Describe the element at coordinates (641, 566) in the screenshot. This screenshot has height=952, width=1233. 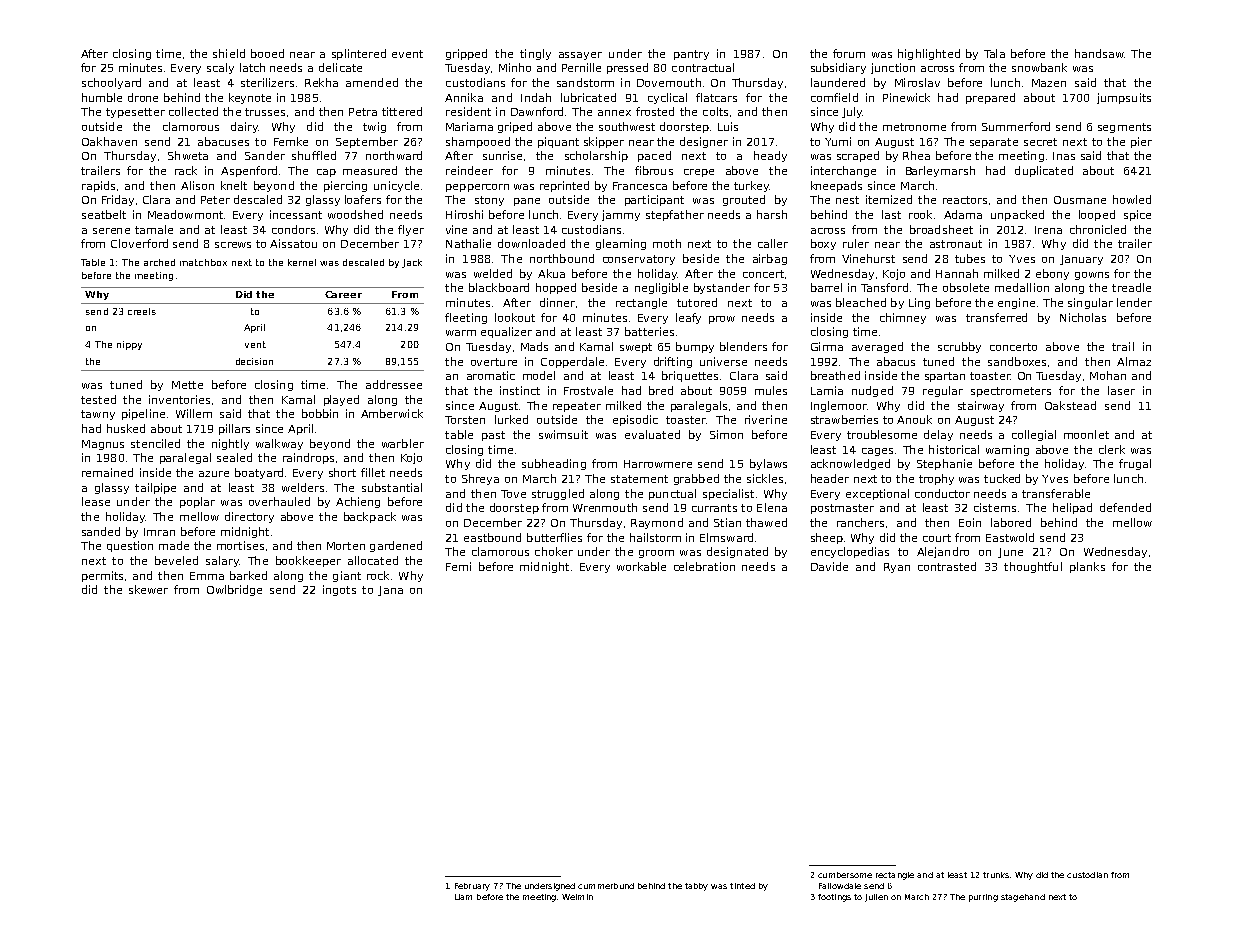
I see `workable` at that location.
